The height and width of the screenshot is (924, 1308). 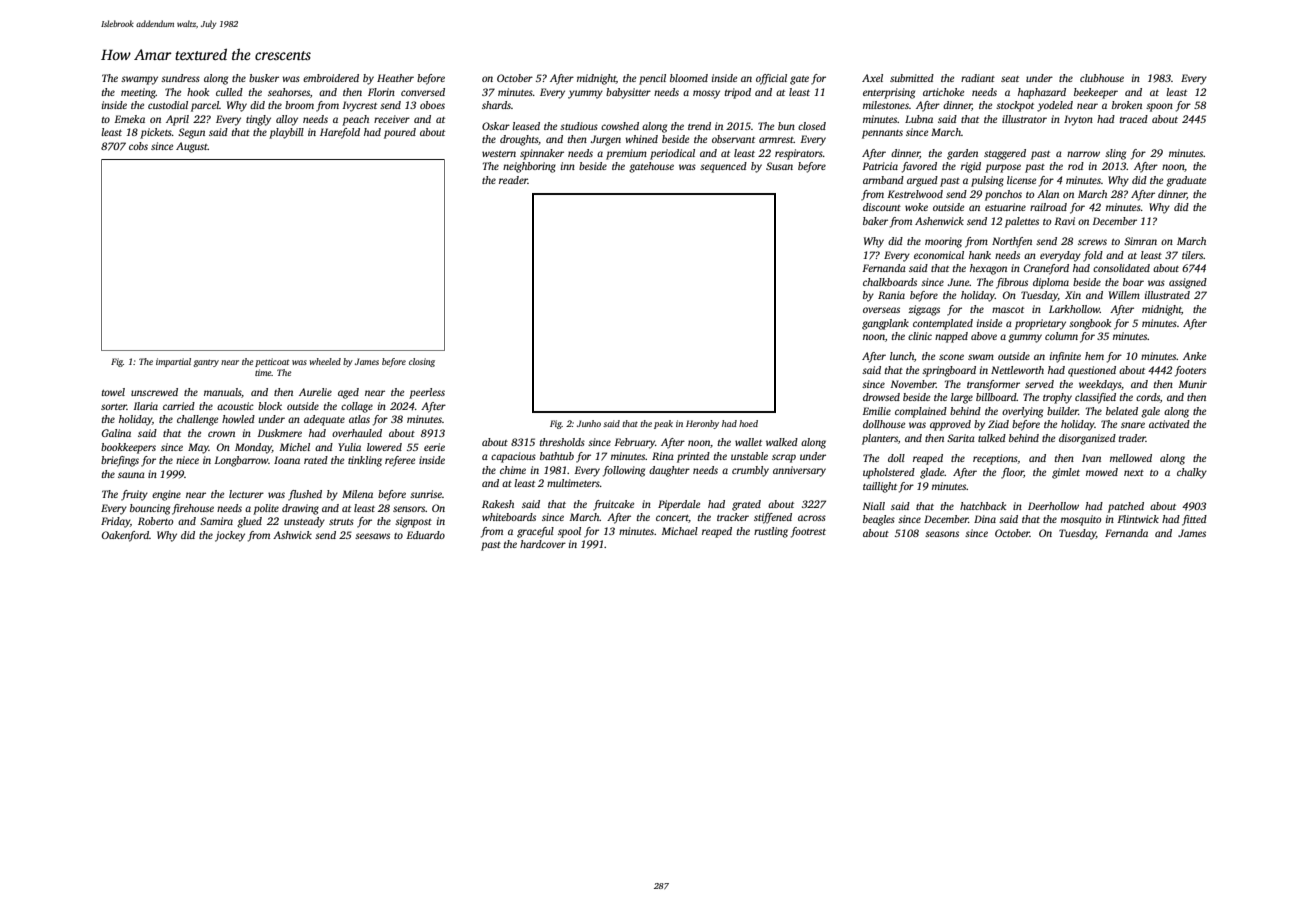 I want to click on peerless, so click(x=427, y=393).
